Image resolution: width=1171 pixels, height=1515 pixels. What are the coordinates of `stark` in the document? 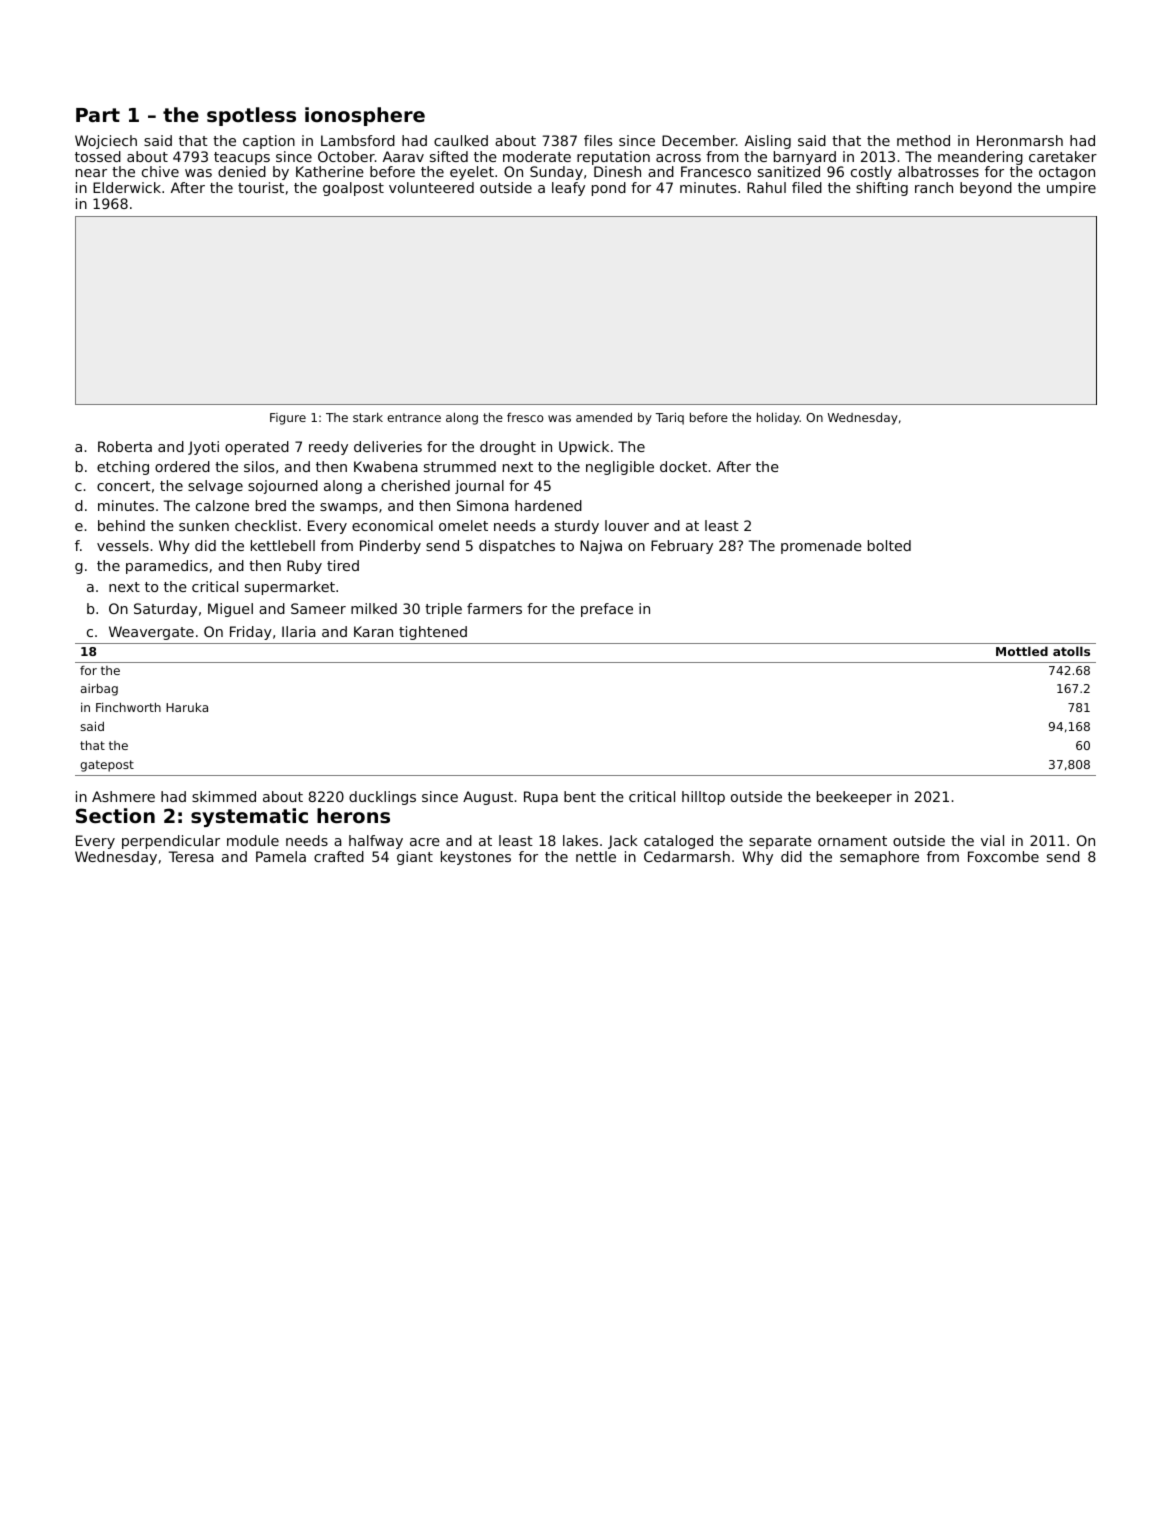 It's located at (368, 417).
